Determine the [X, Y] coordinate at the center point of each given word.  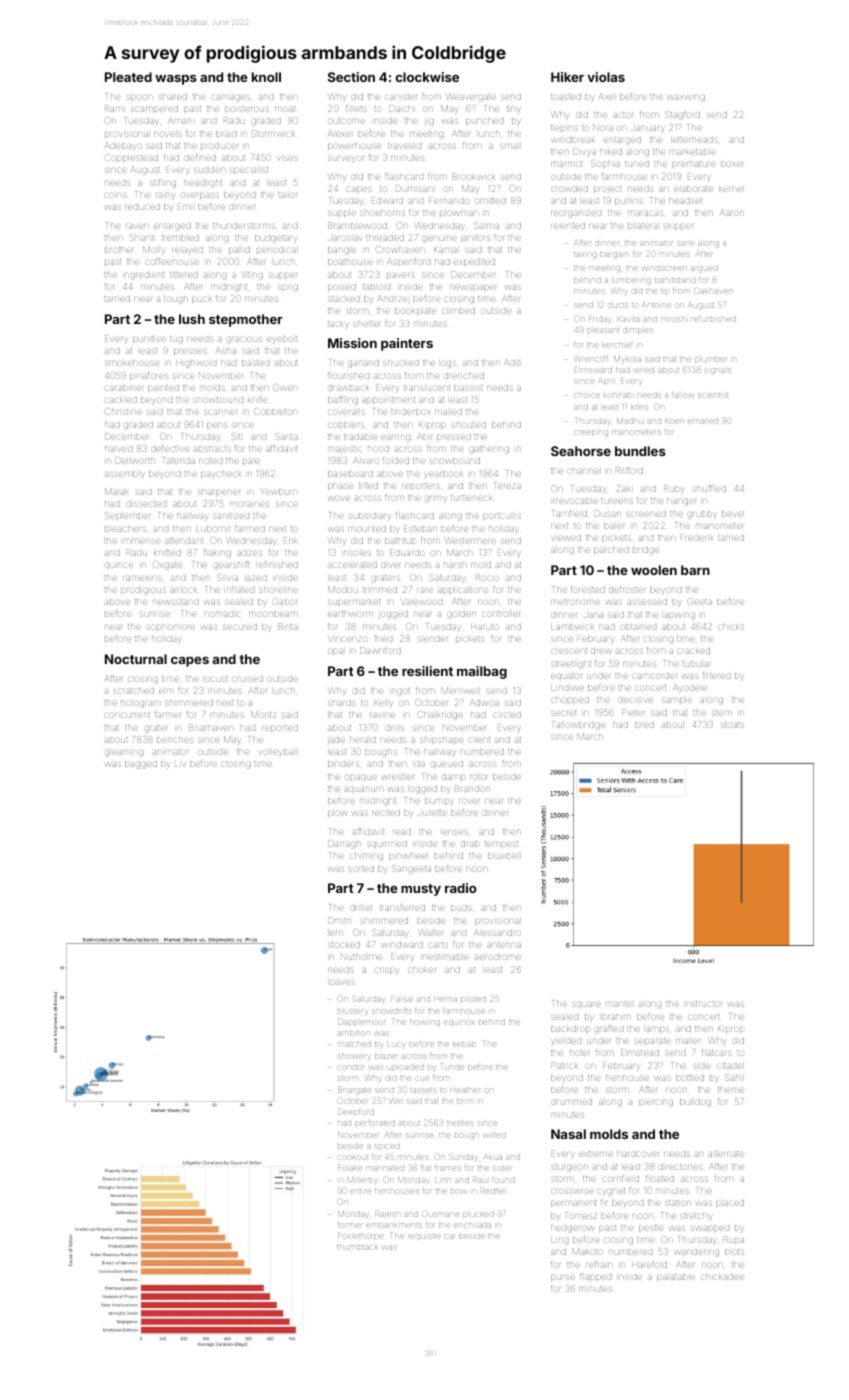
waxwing [686, 98]
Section [351, 77]
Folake [350, 1167]
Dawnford [380, 650]
